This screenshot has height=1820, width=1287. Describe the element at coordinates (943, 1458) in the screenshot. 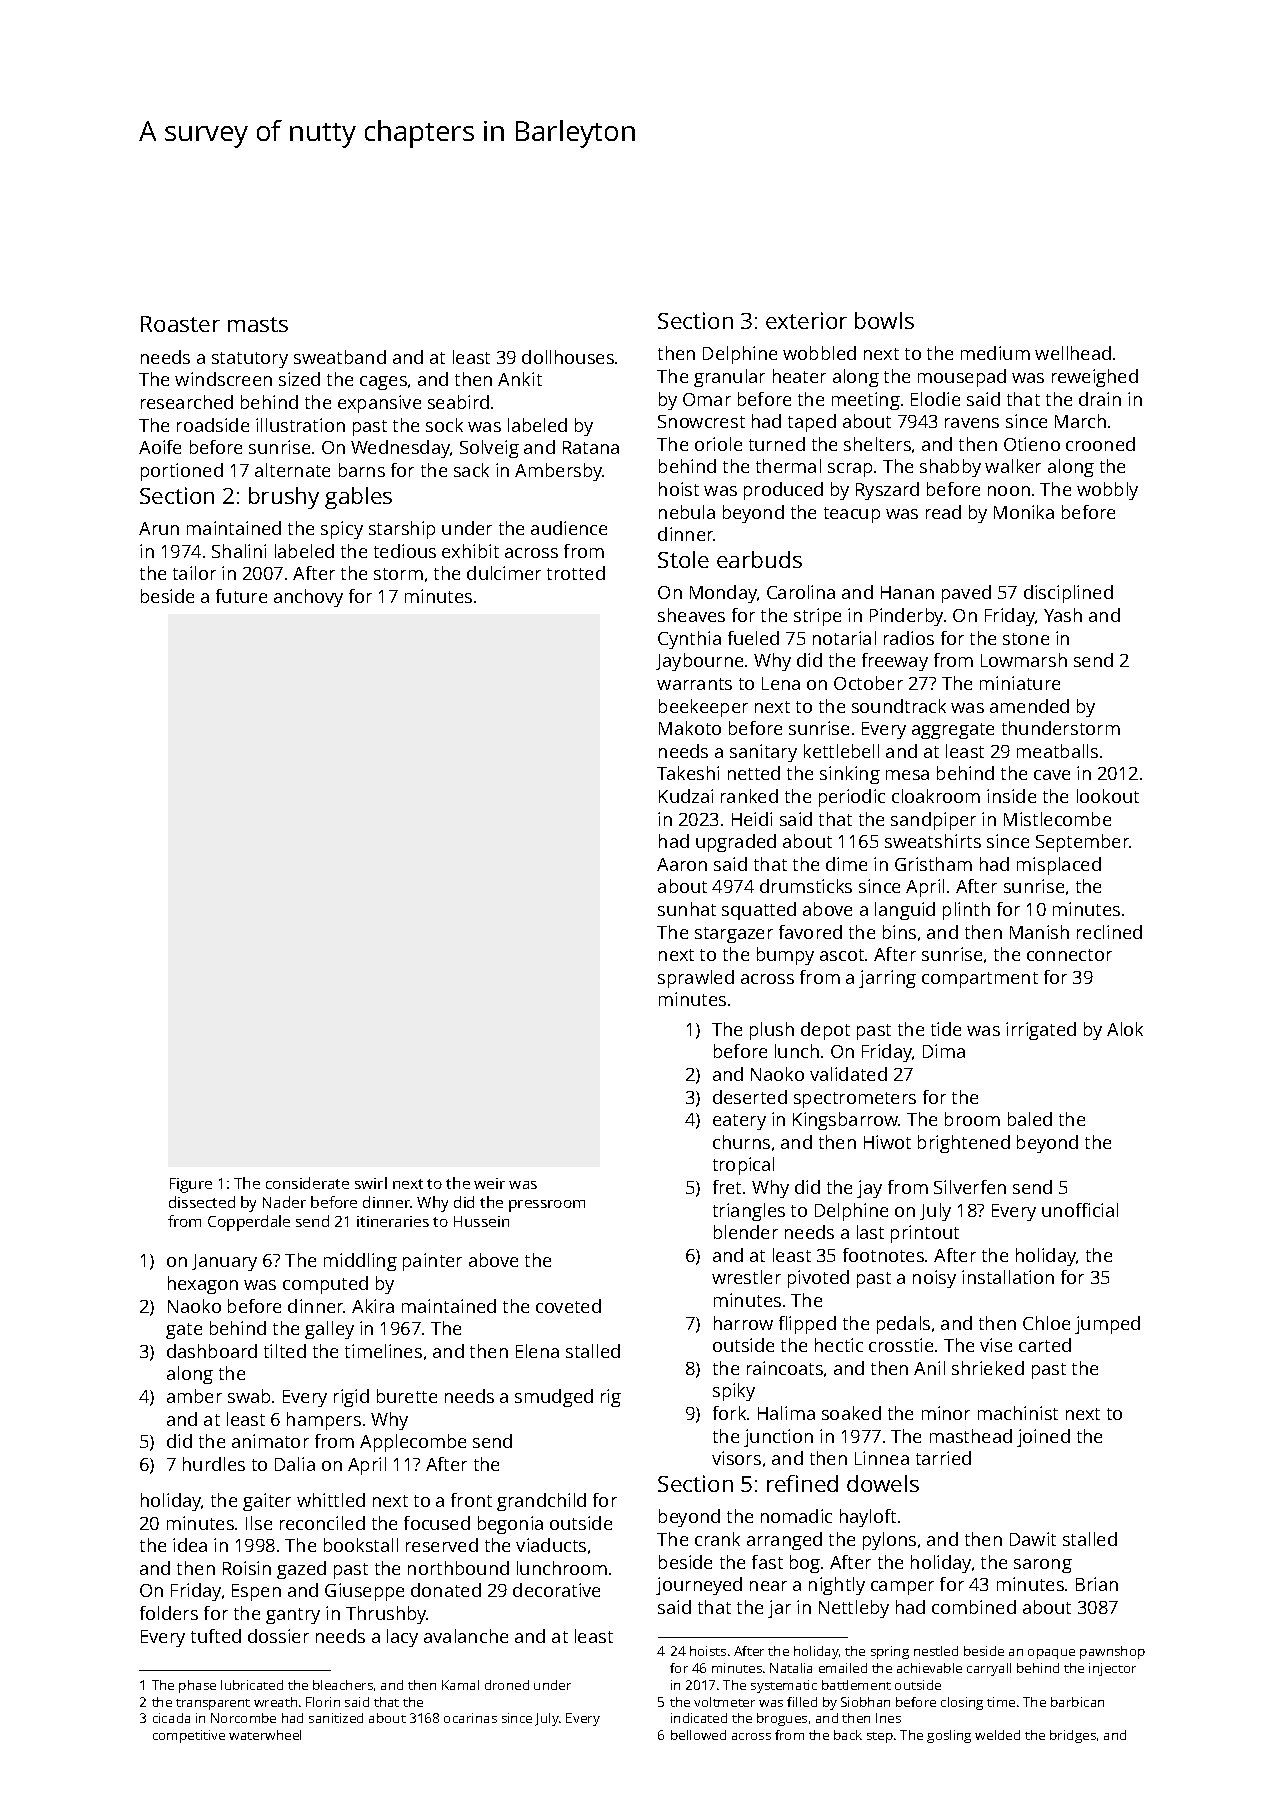

I see `tarried` at that location.
